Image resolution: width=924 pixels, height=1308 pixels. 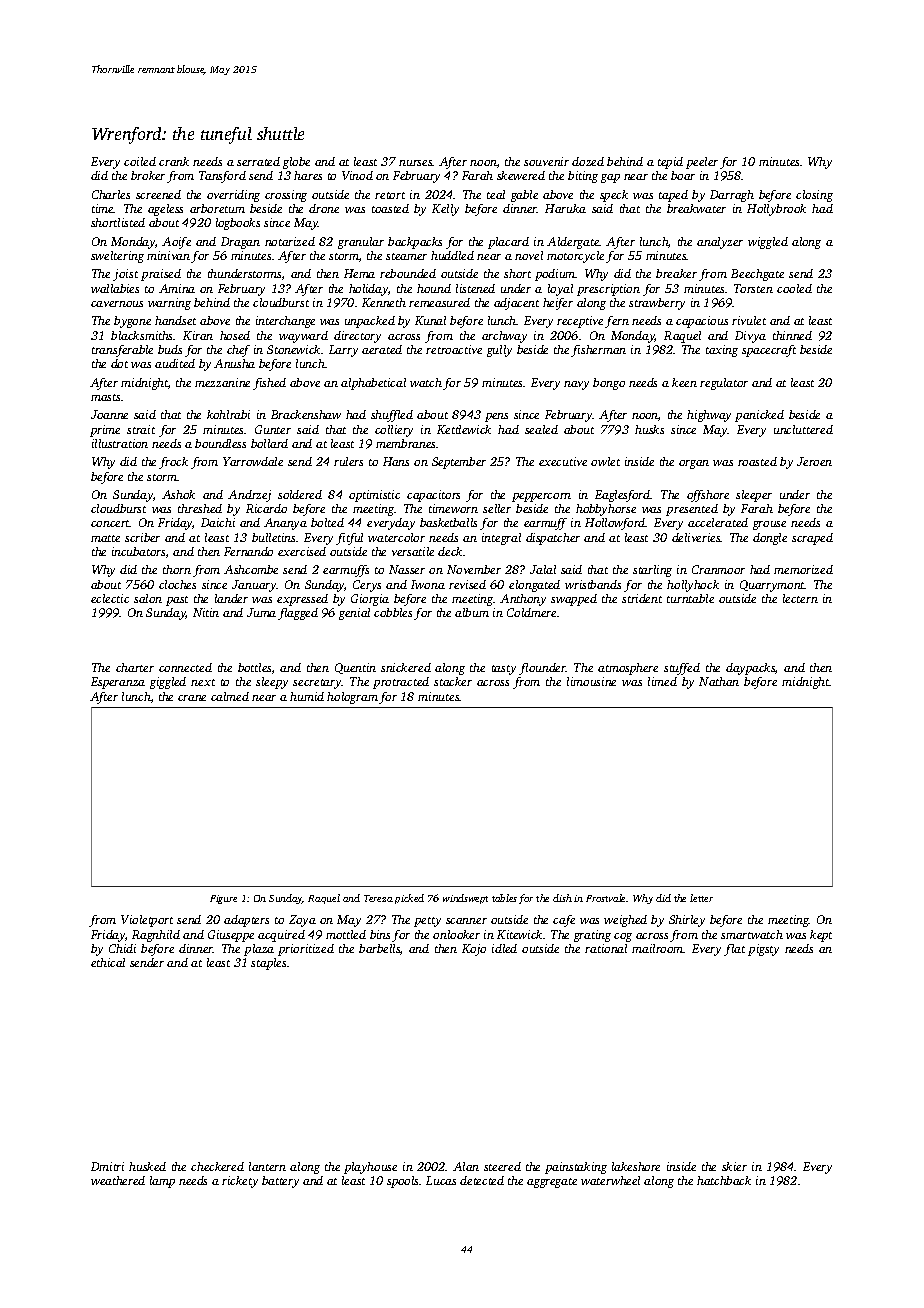 What do you see at coordinates (472, 612) in the screenshot?
I see `album` at bounding box center [472, 612].
